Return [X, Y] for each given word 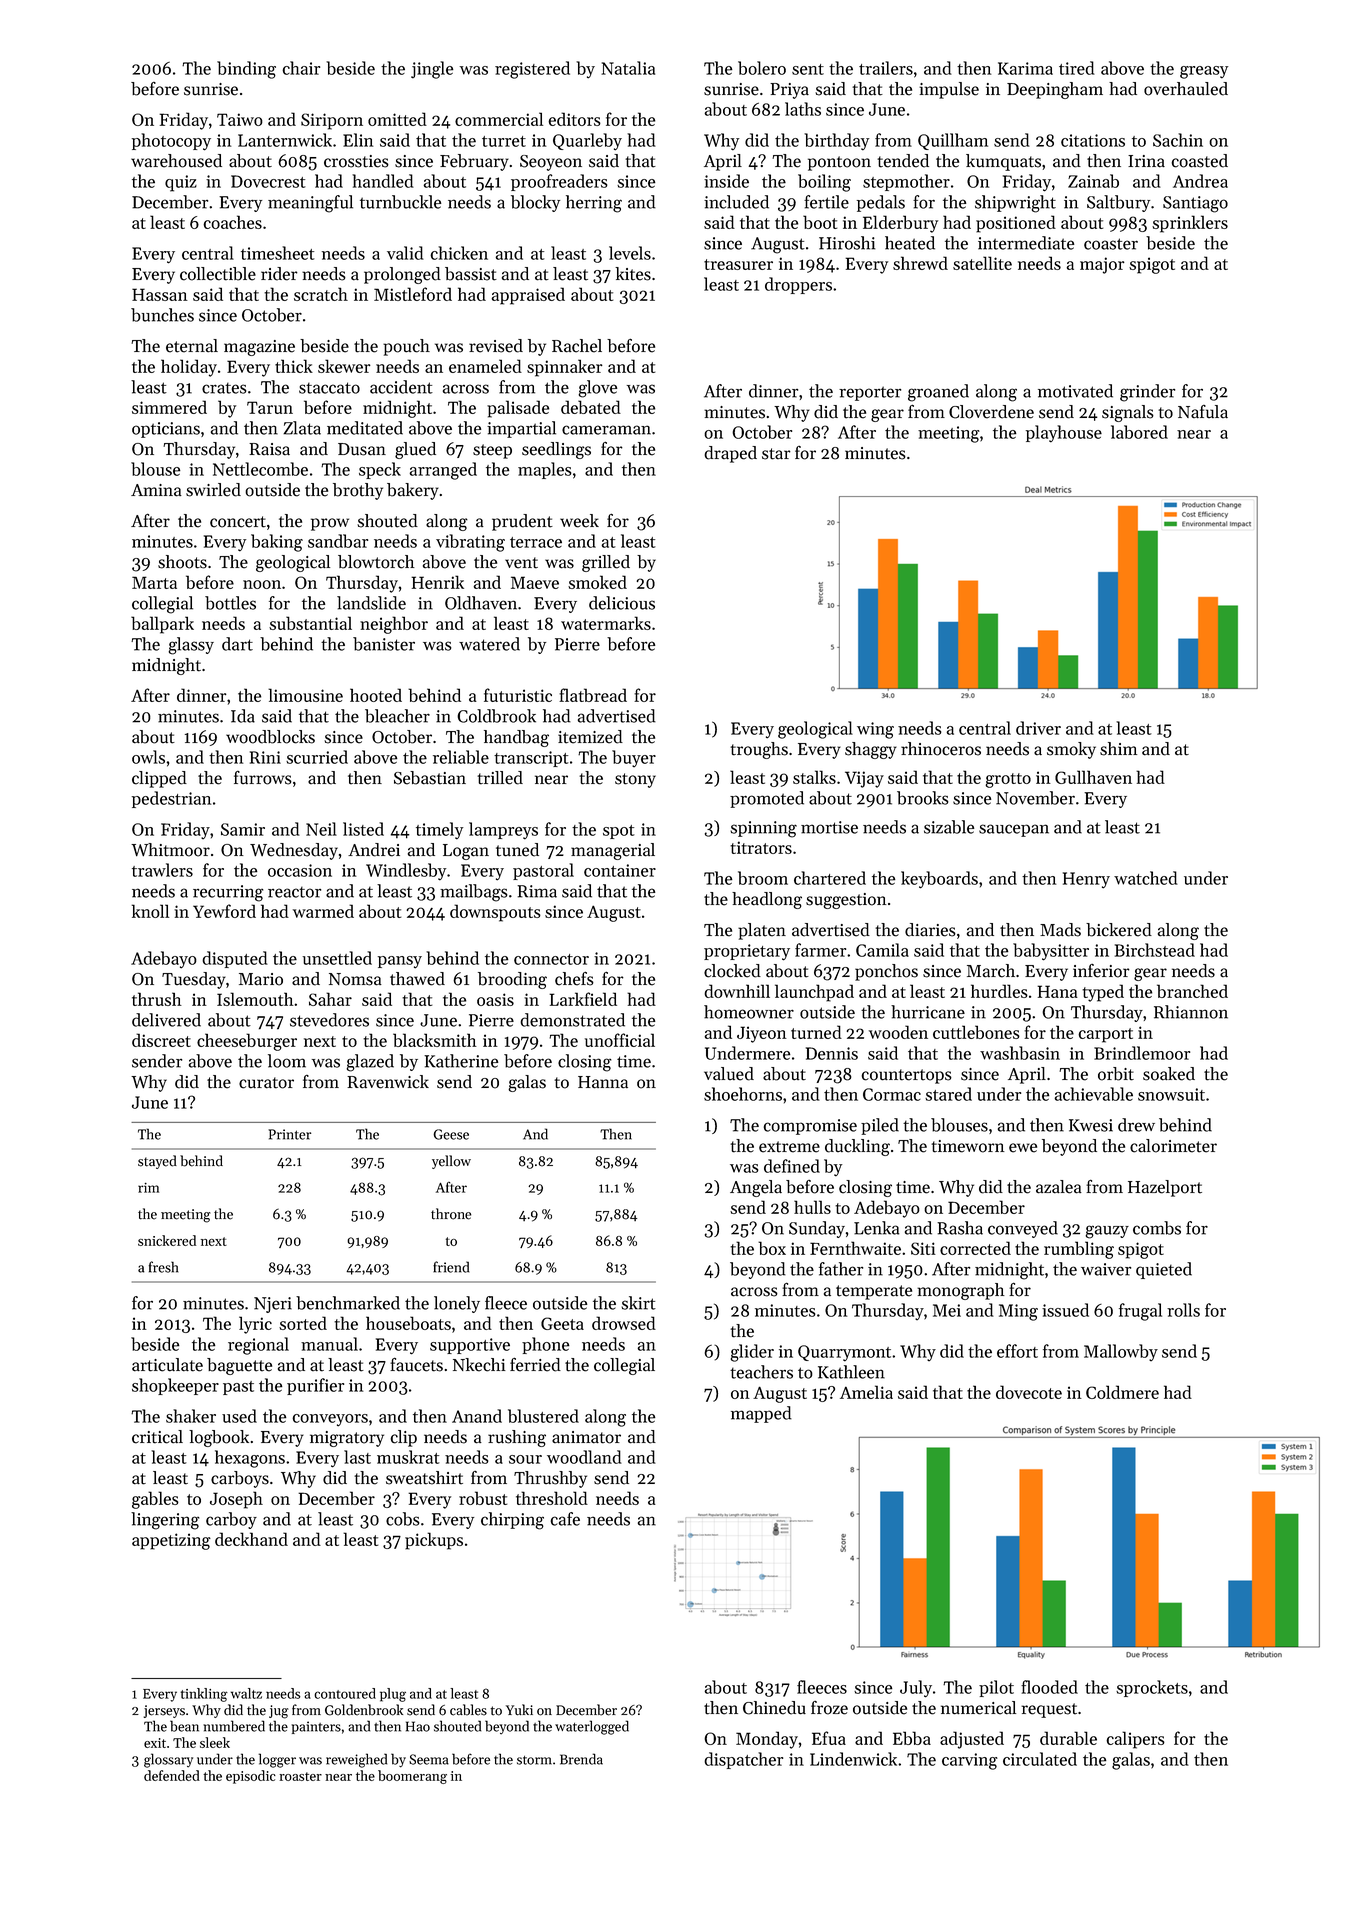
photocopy [171, 142]
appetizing [171, 1541]
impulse [949, 90]
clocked [732, 971]
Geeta [562, 1323]
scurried [317, 757]
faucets [416, 1365]
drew [1136, 1125]
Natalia [628, 68]
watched [1146, 878]
